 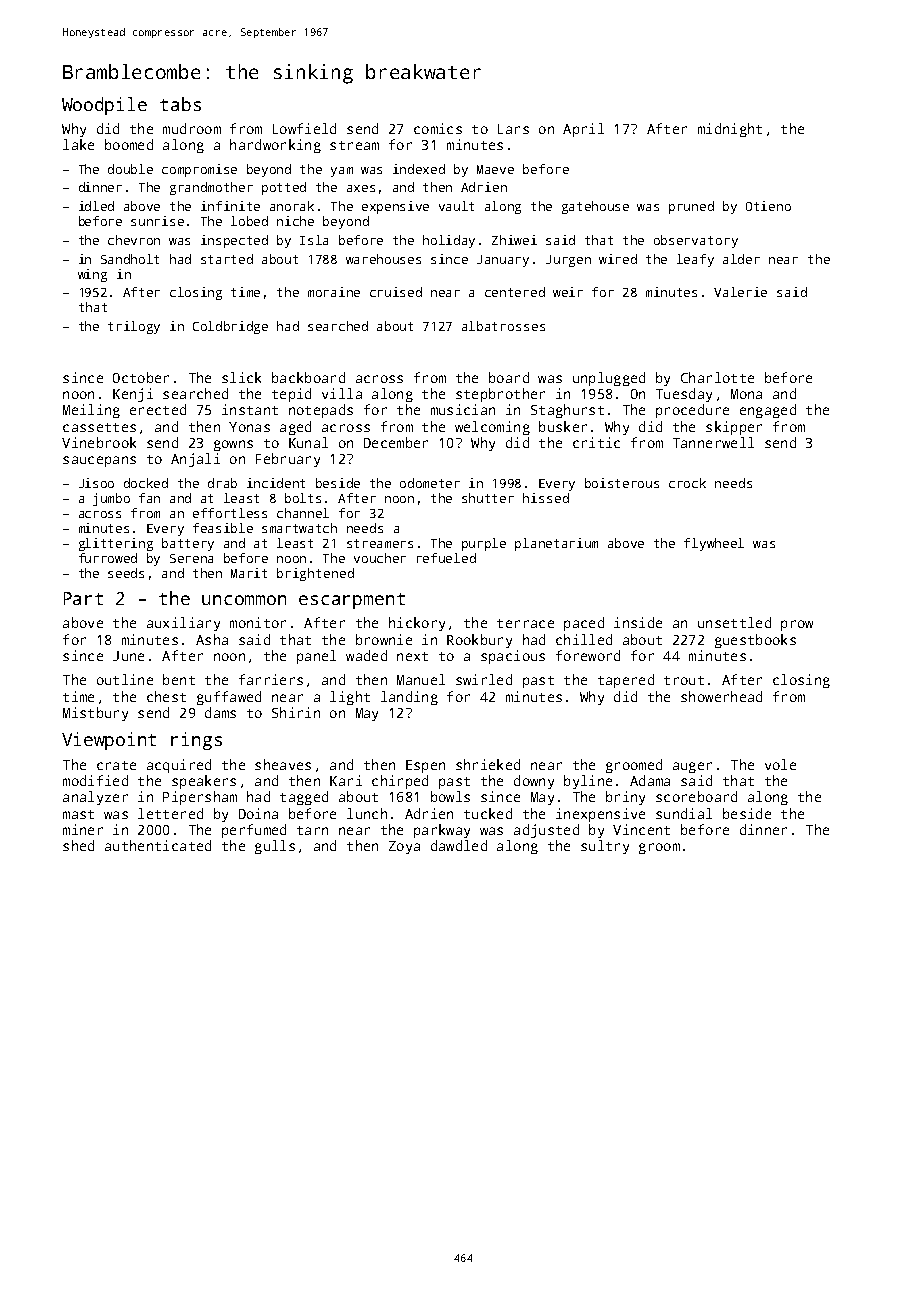 I want to click on Part, so click(x=83, y=598).
